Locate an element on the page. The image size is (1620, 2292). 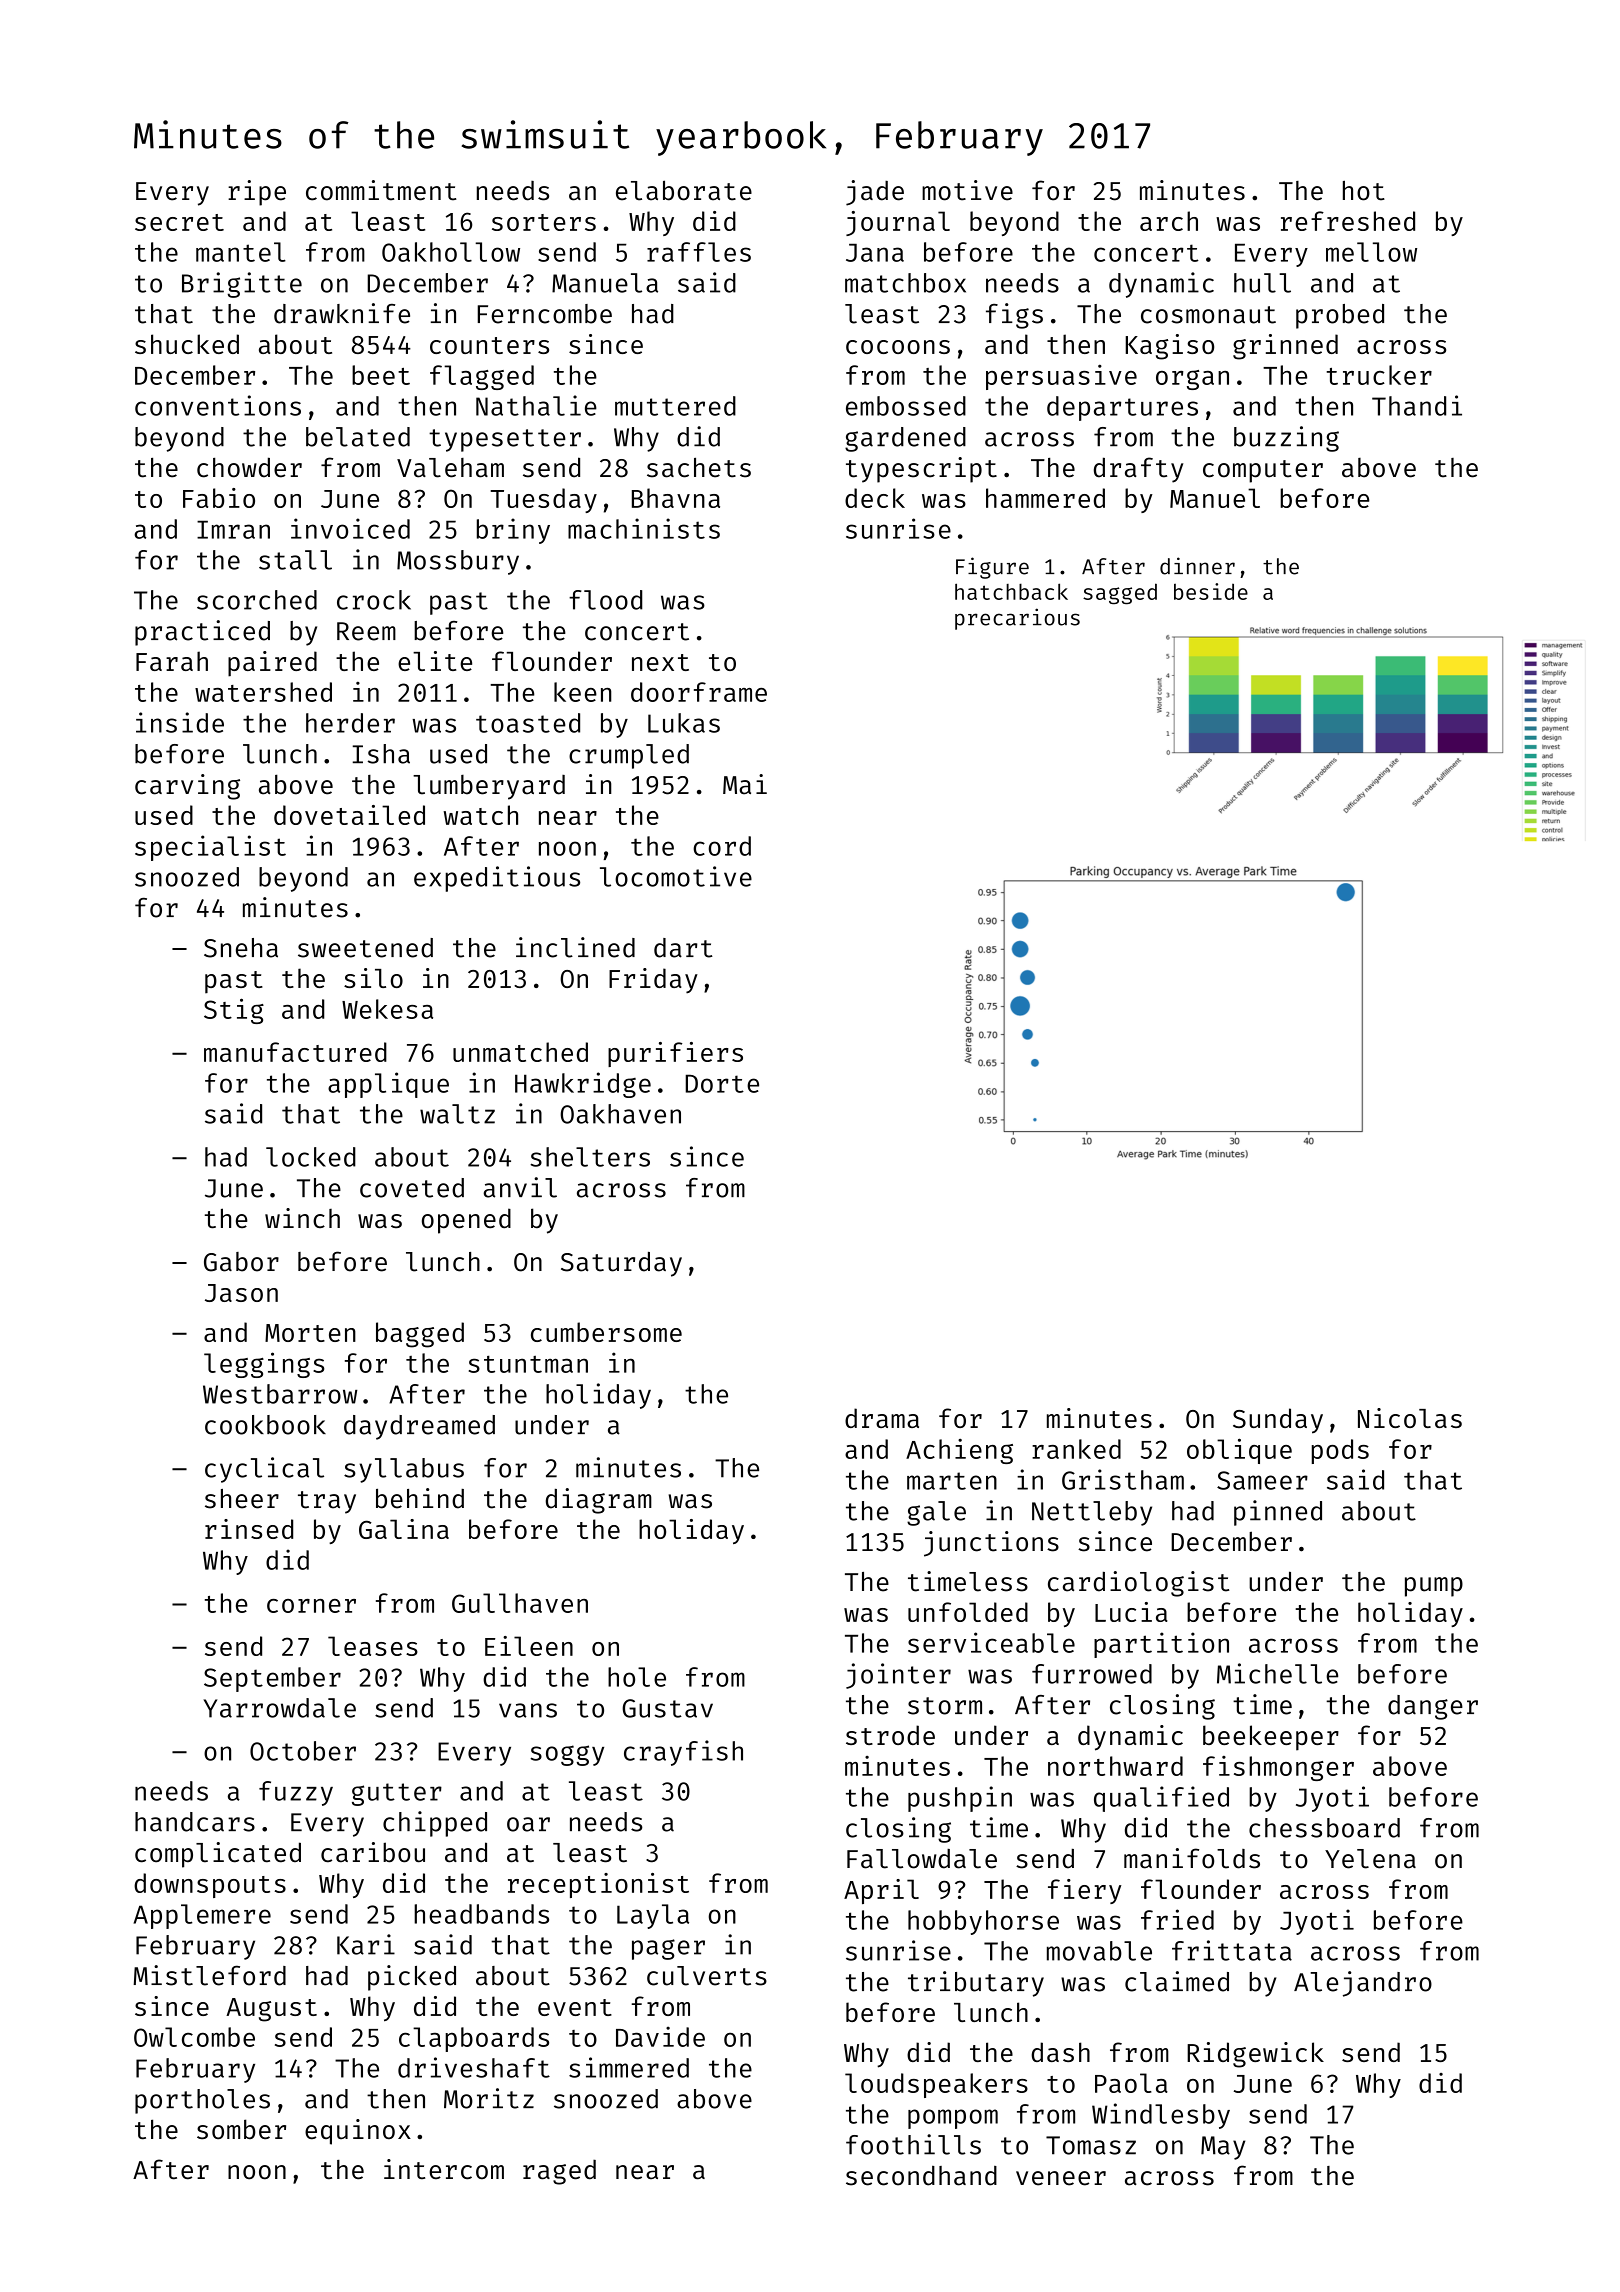
Ferncombe is located at coordinates (545, 314).
